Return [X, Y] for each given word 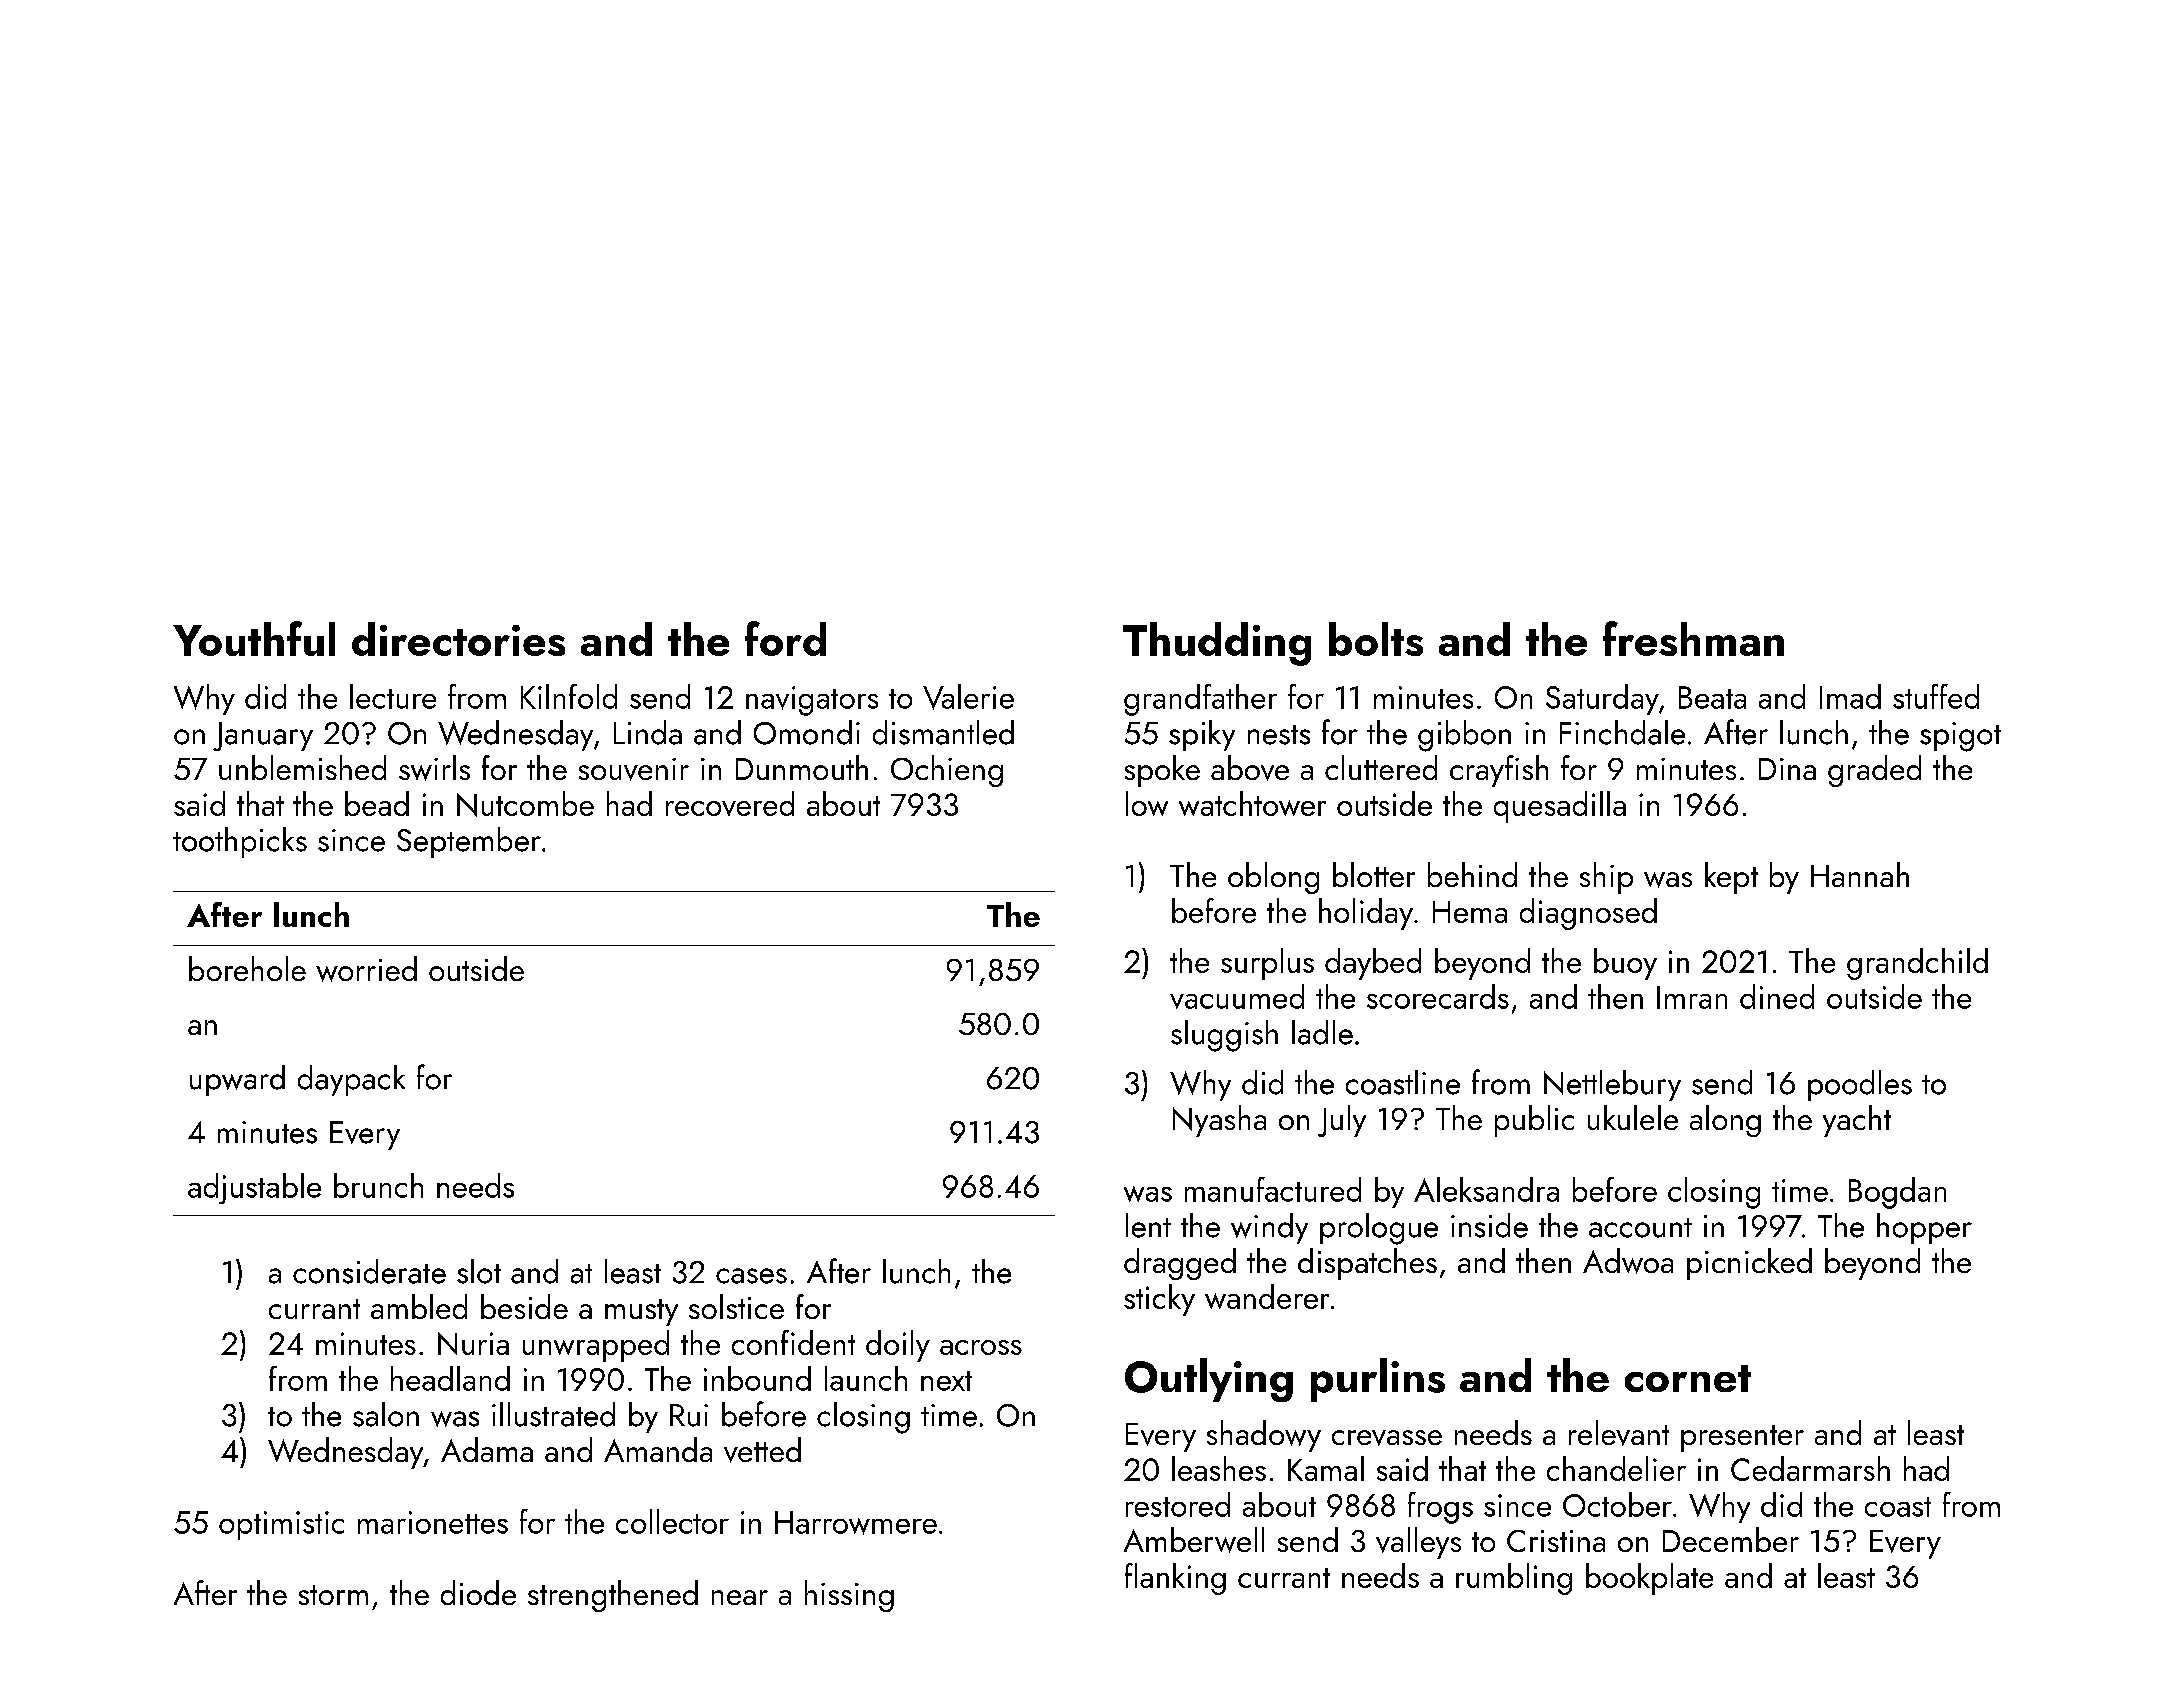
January [263, 736]
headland [450, 1378]
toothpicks [240, 842]
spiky [1202, 735]
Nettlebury [1612, 1085]
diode [478, 1592]
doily [898, 1346]
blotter [1374, 874]
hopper [1924, 1228]
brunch [378, 1185]
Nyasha [1219, 1121]
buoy [1625, 964]
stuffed [1936, 696]
